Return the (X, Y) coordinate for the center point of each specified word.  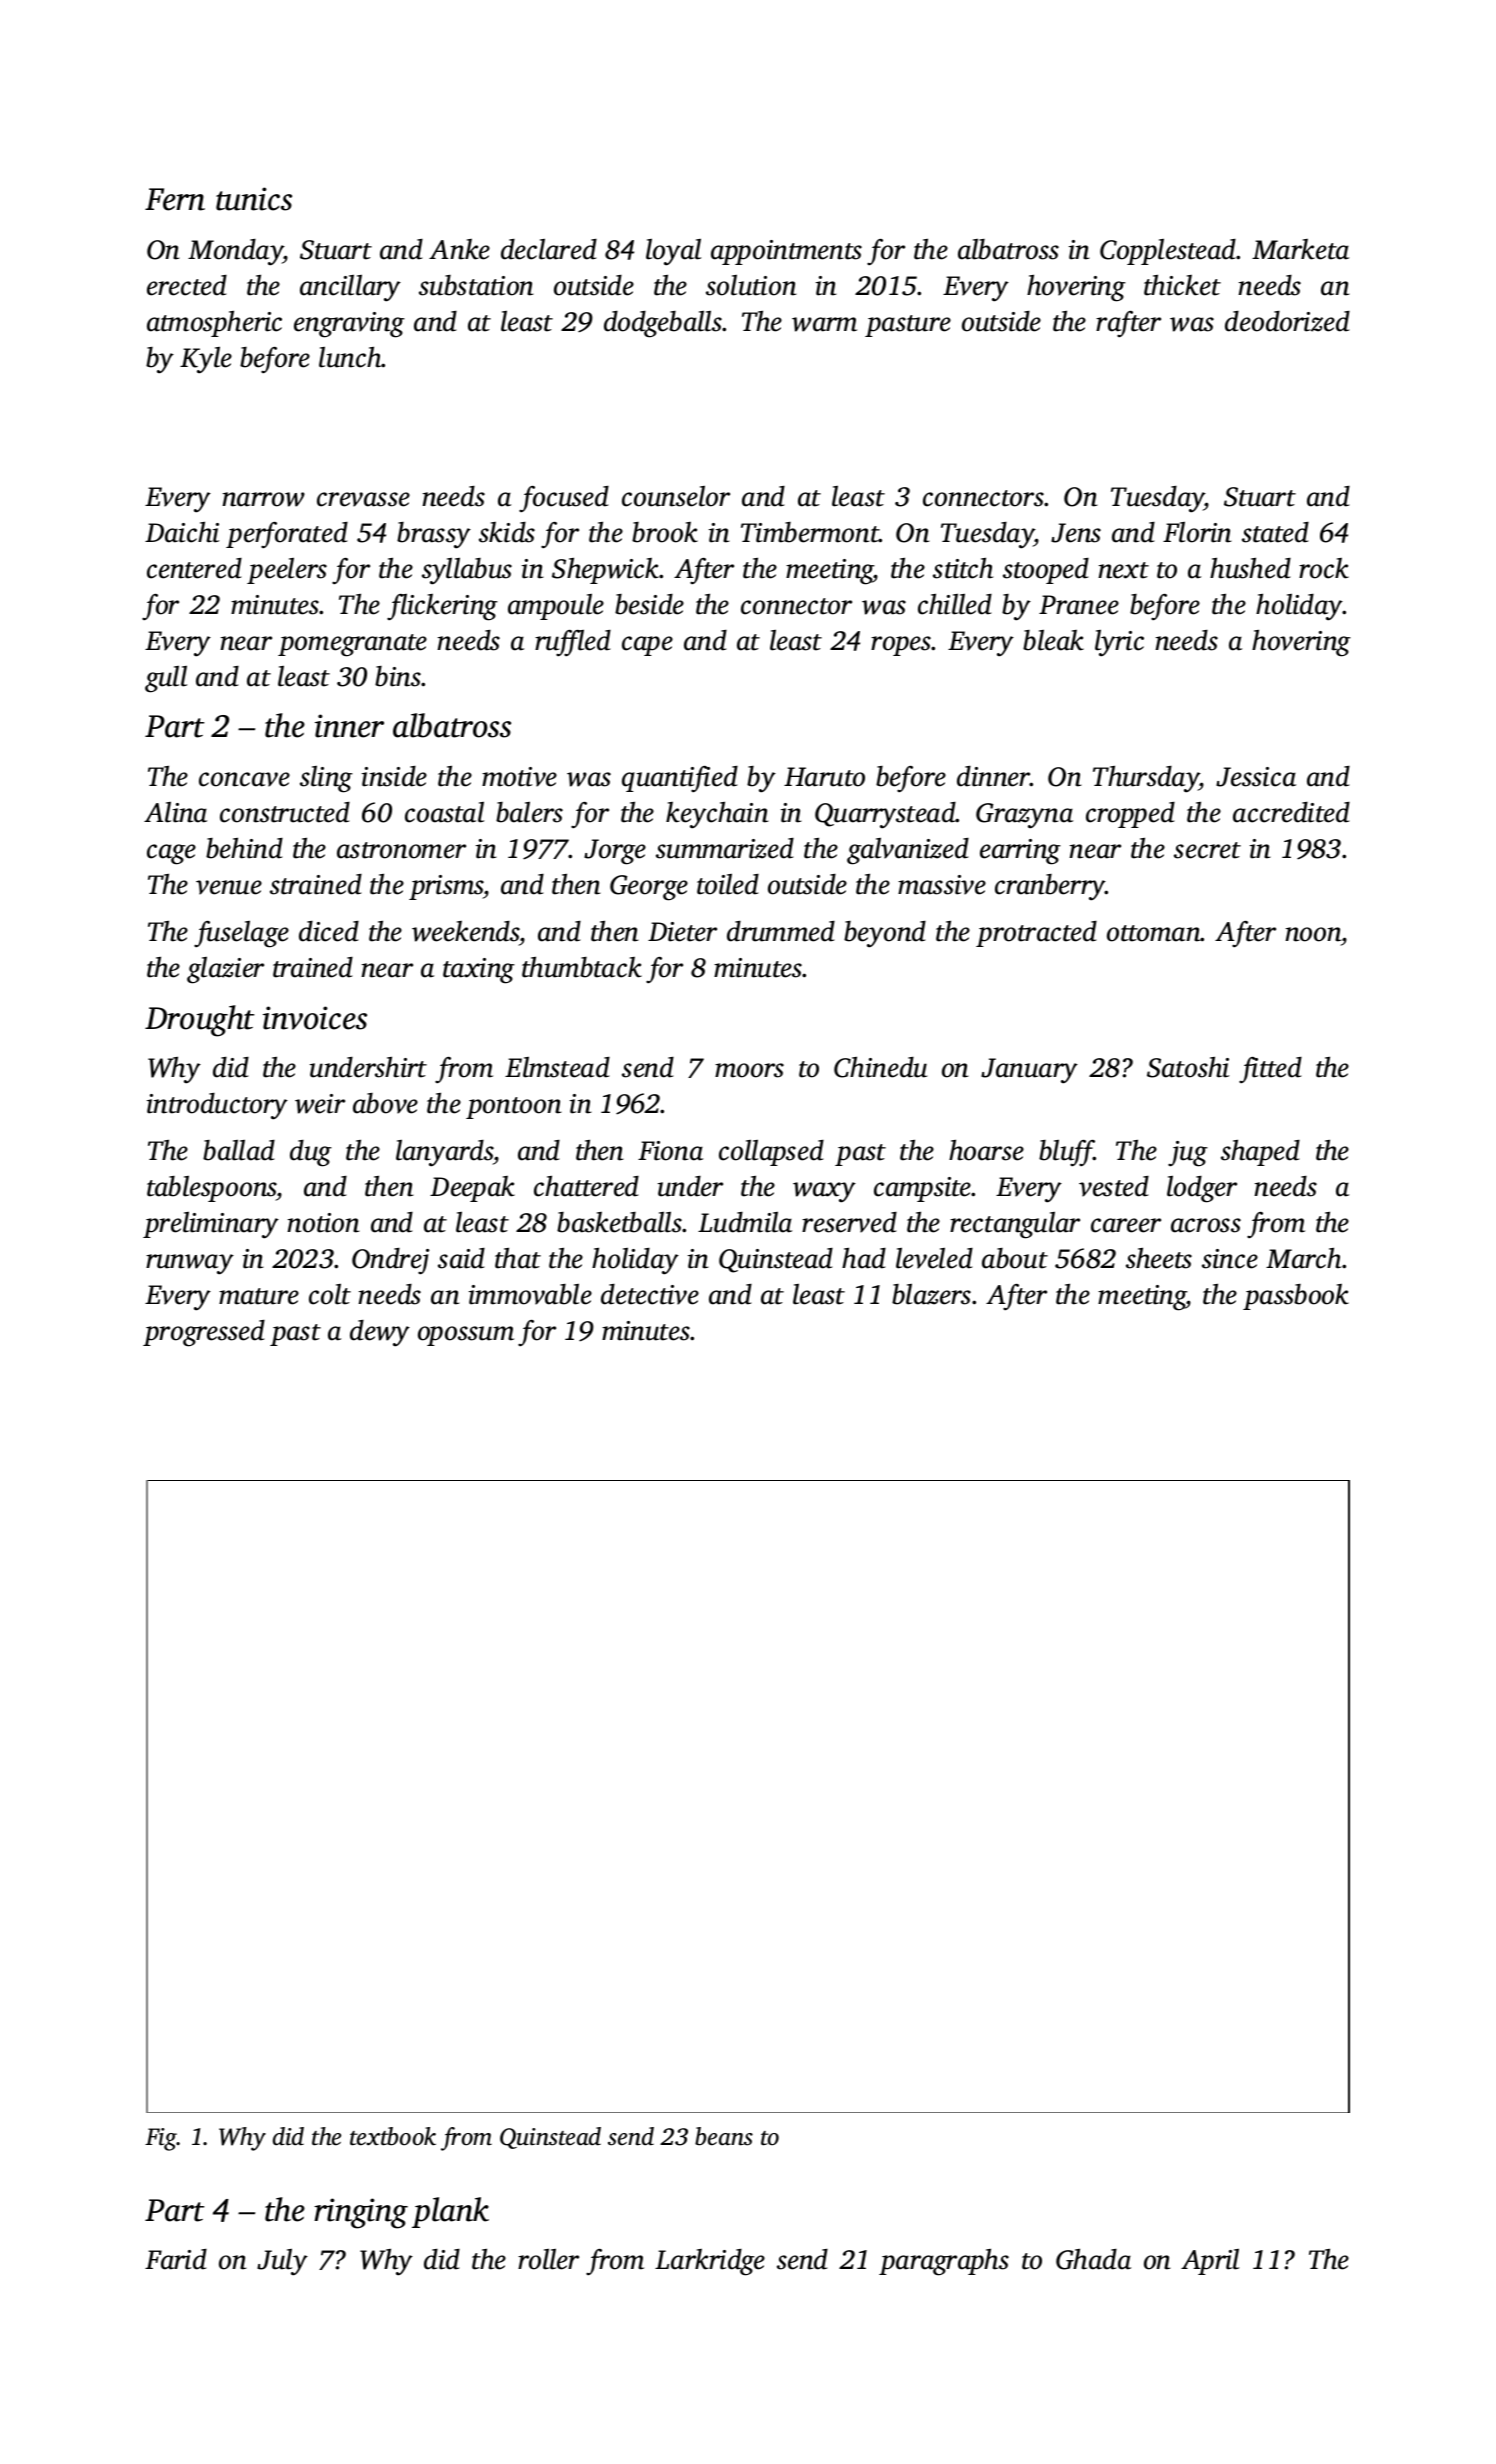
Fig (161, 2139)
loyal (673, 252)
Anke (459, 249)
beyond (885, 934)
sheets (1159, 1258)
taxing (479, 971)
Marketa (1300, 249)
